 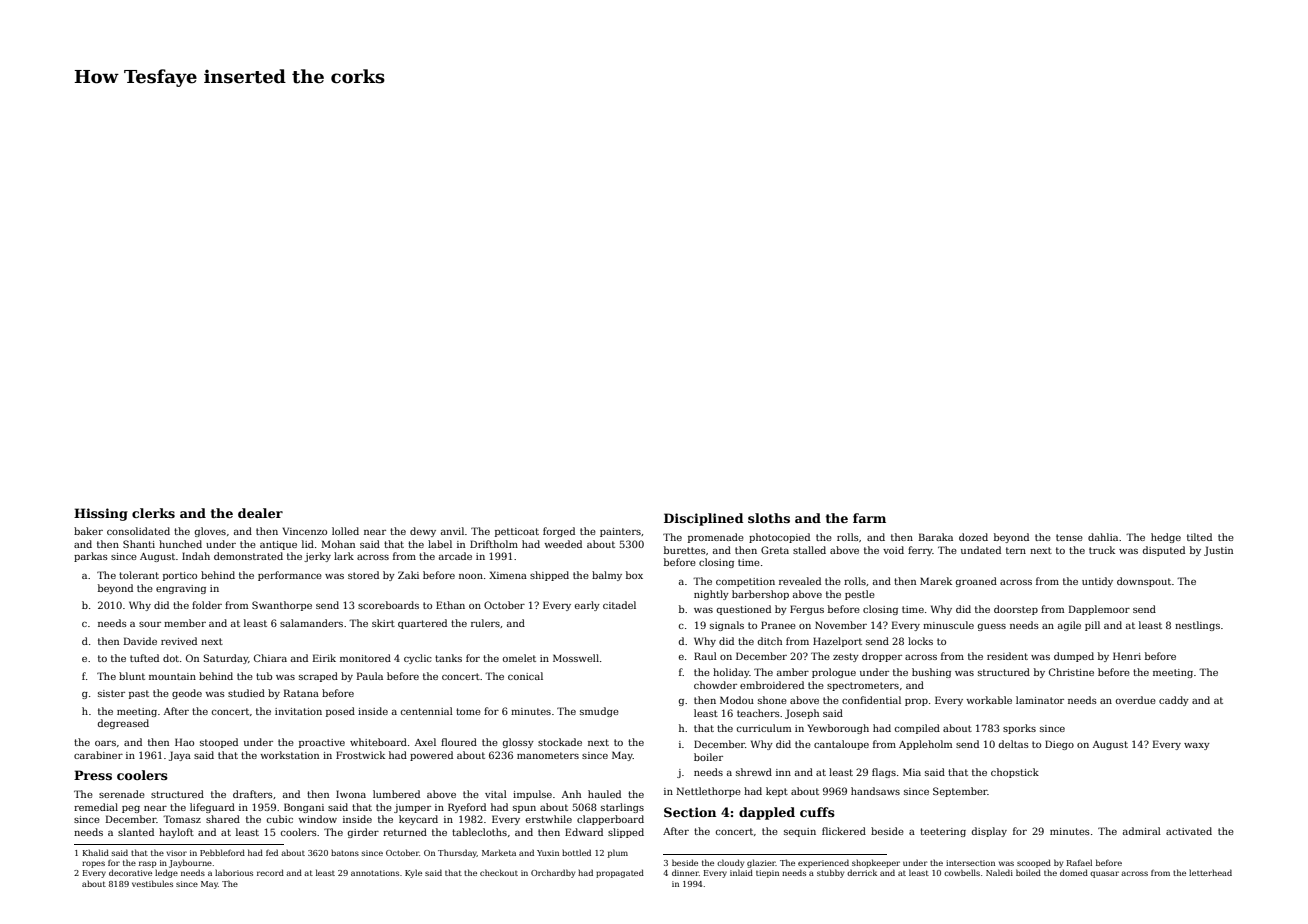 I want to click on invitation, so click(x=298, y=711).
